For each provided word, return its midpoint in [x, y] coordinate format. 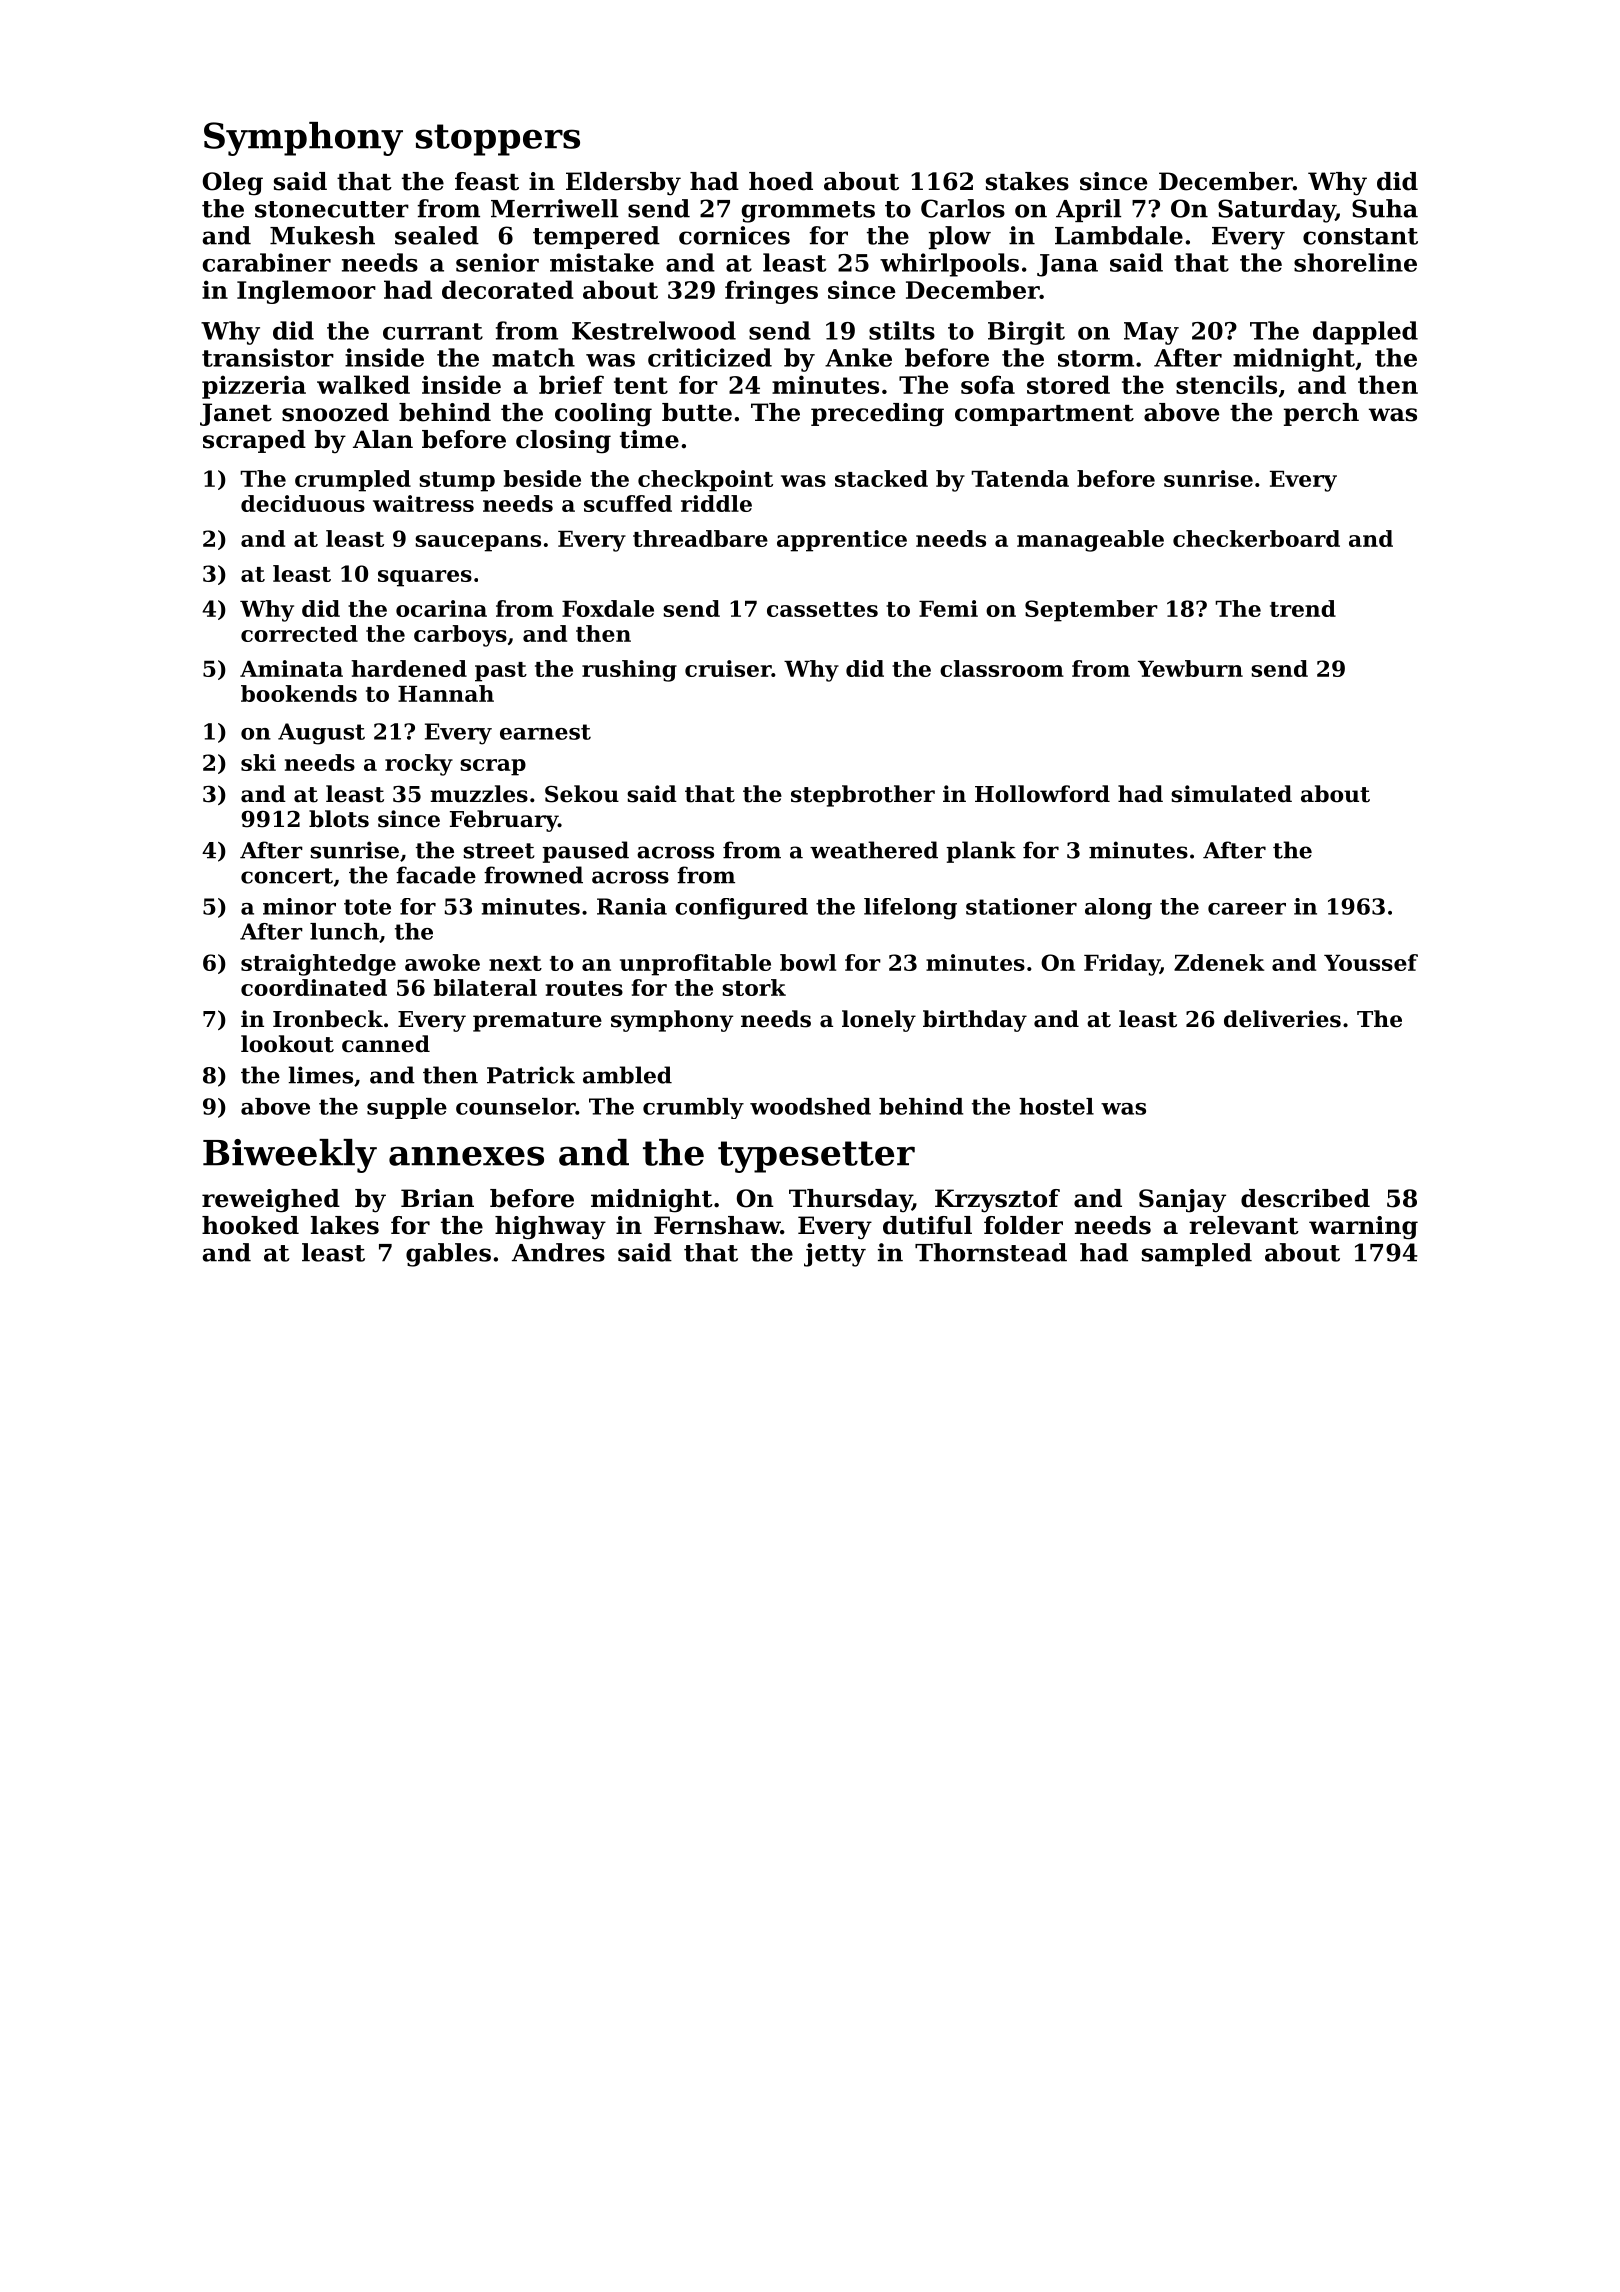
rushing [629, 671]
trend [1303, 608]
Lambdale [1119, 235]
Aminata [291, 668]
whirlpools [949, 265]
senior [497, 262]
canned [386, 1044]
